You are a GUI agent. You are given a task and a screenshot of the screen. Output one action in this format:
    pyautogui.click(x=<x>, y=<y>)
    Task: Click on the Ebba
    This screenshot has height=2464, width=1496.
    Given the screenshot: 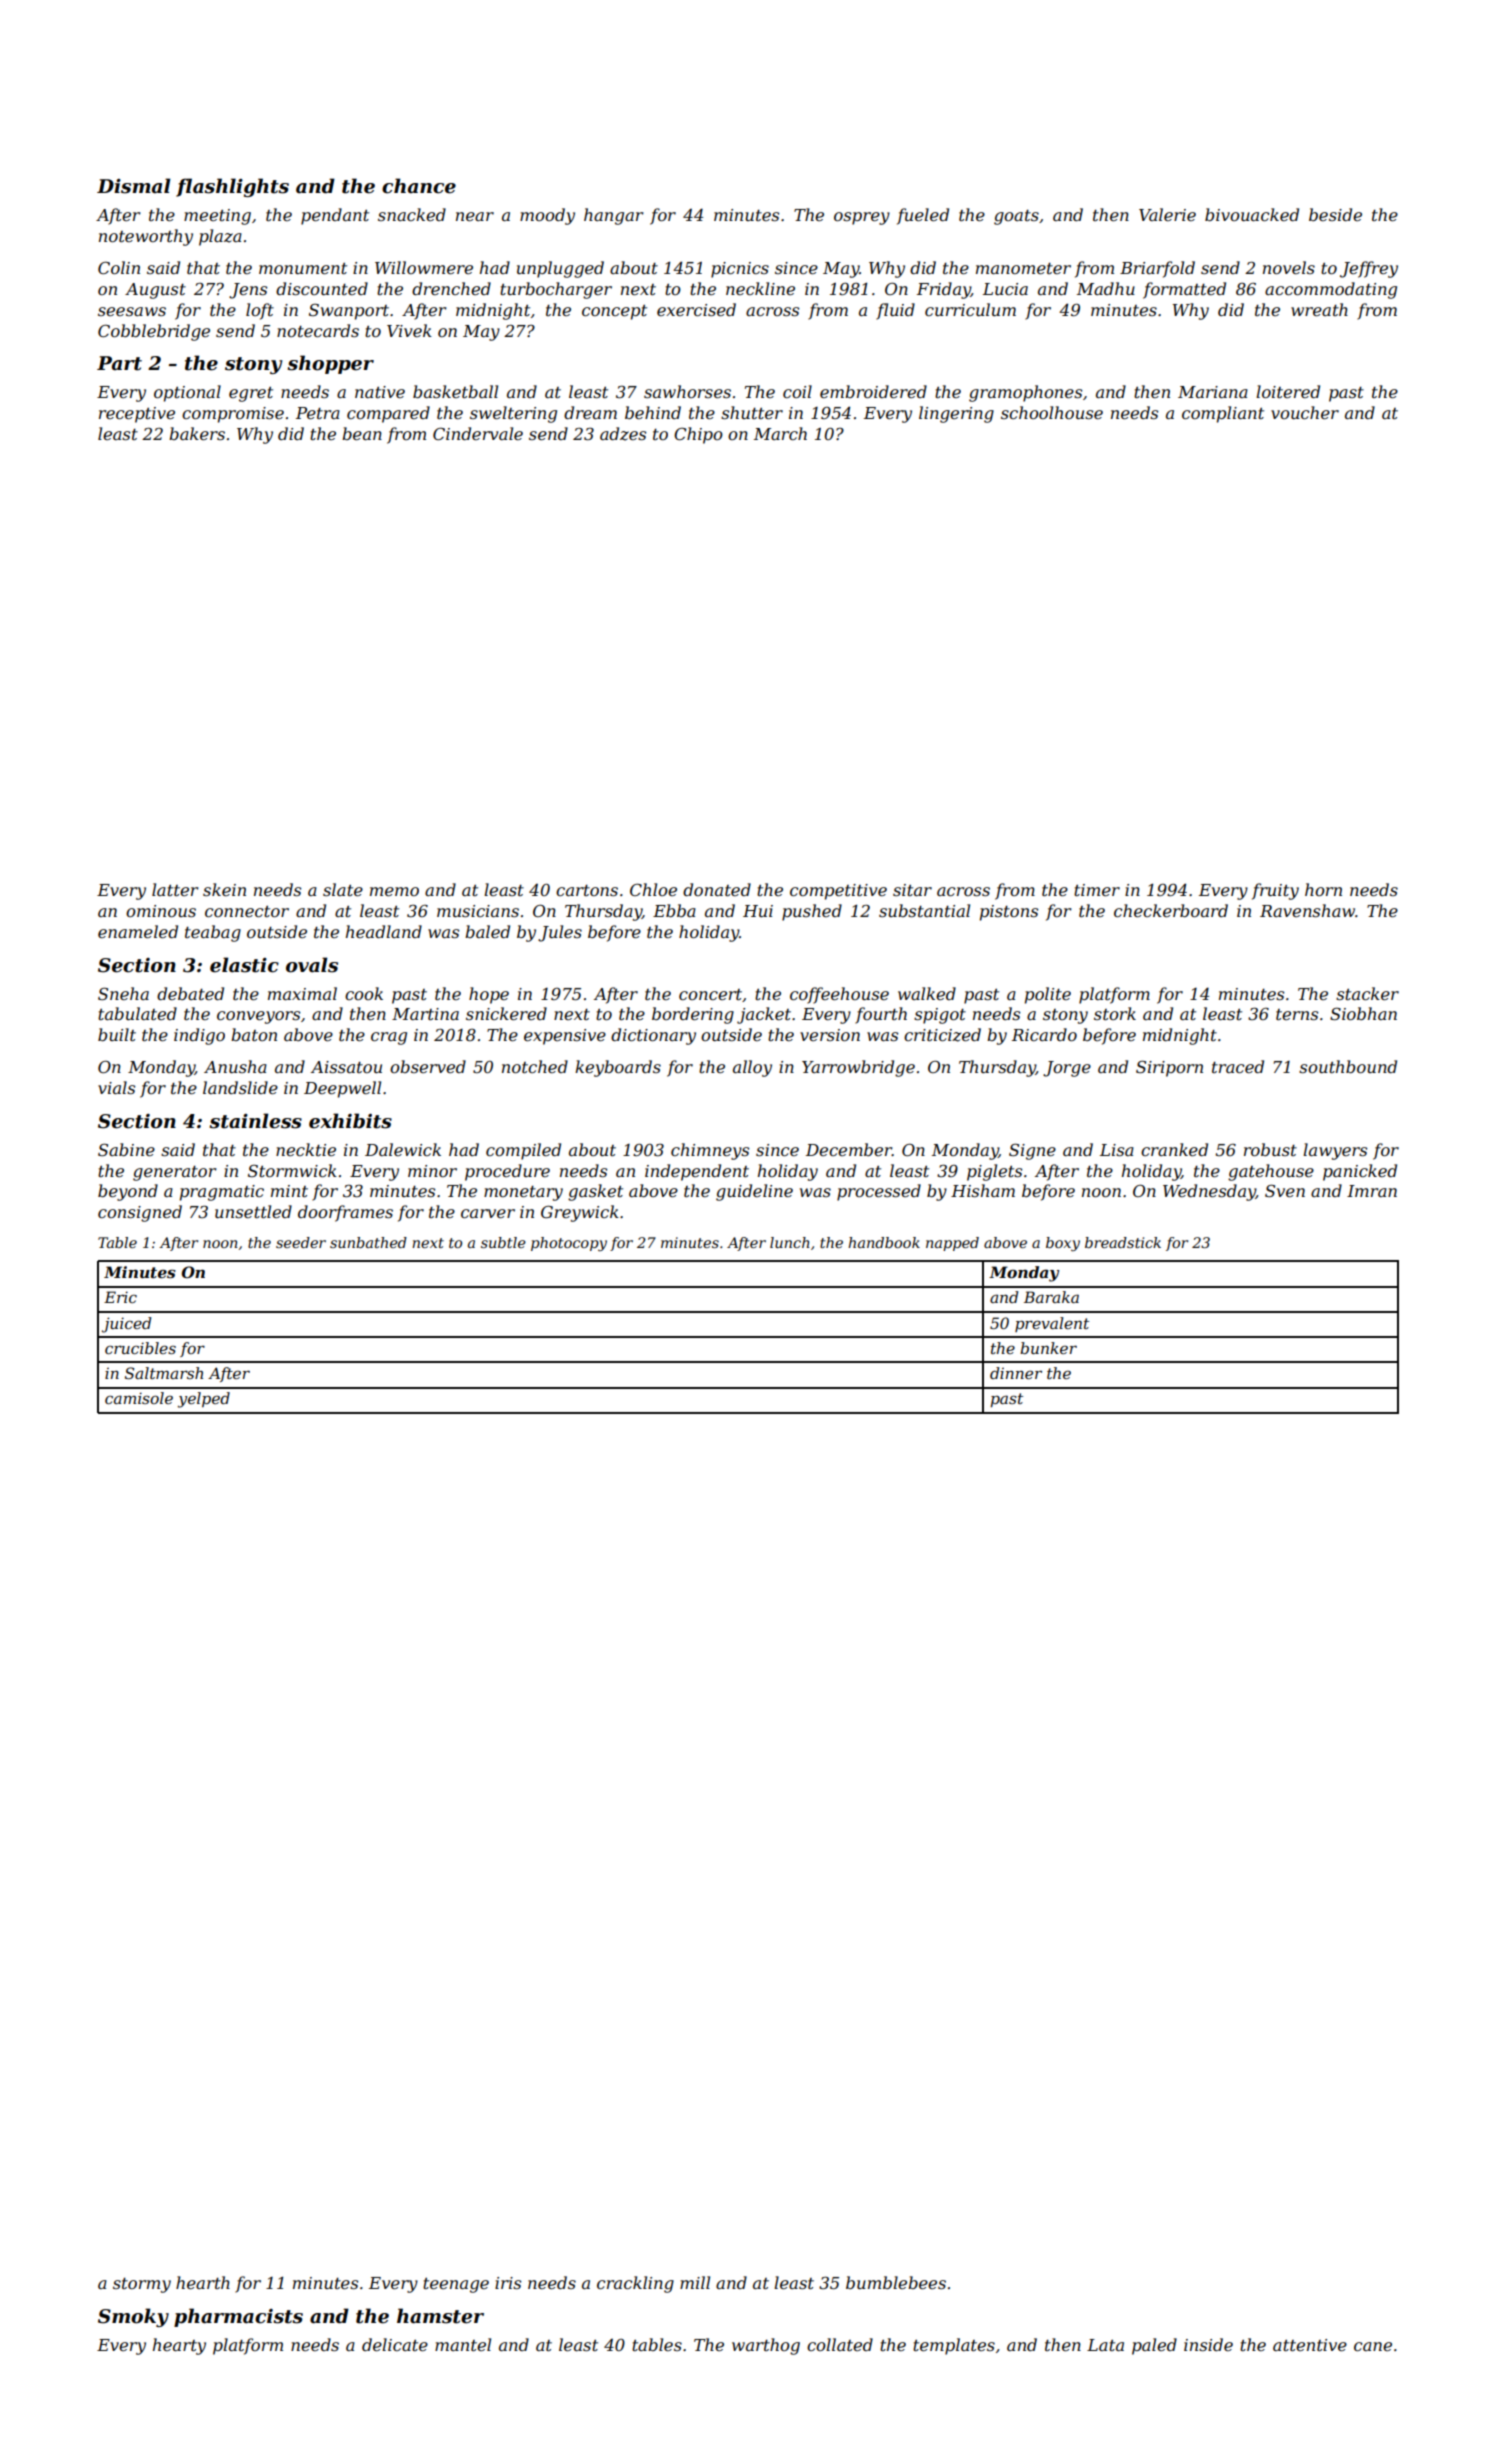 What is the action you would take?
    pyautogui.click(x=674, y=910)
